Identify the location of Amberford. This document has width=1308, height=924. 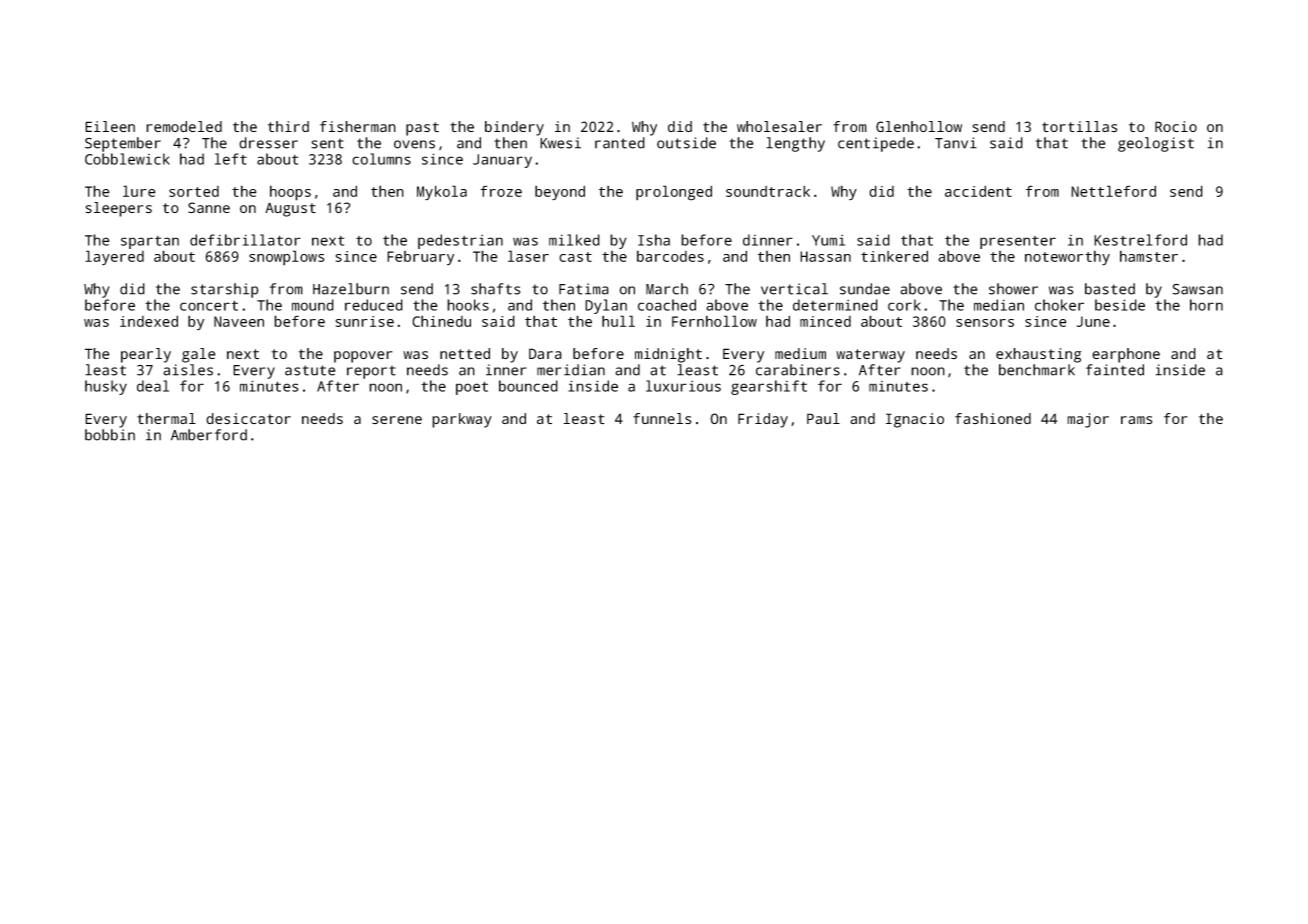
(209, 435).
